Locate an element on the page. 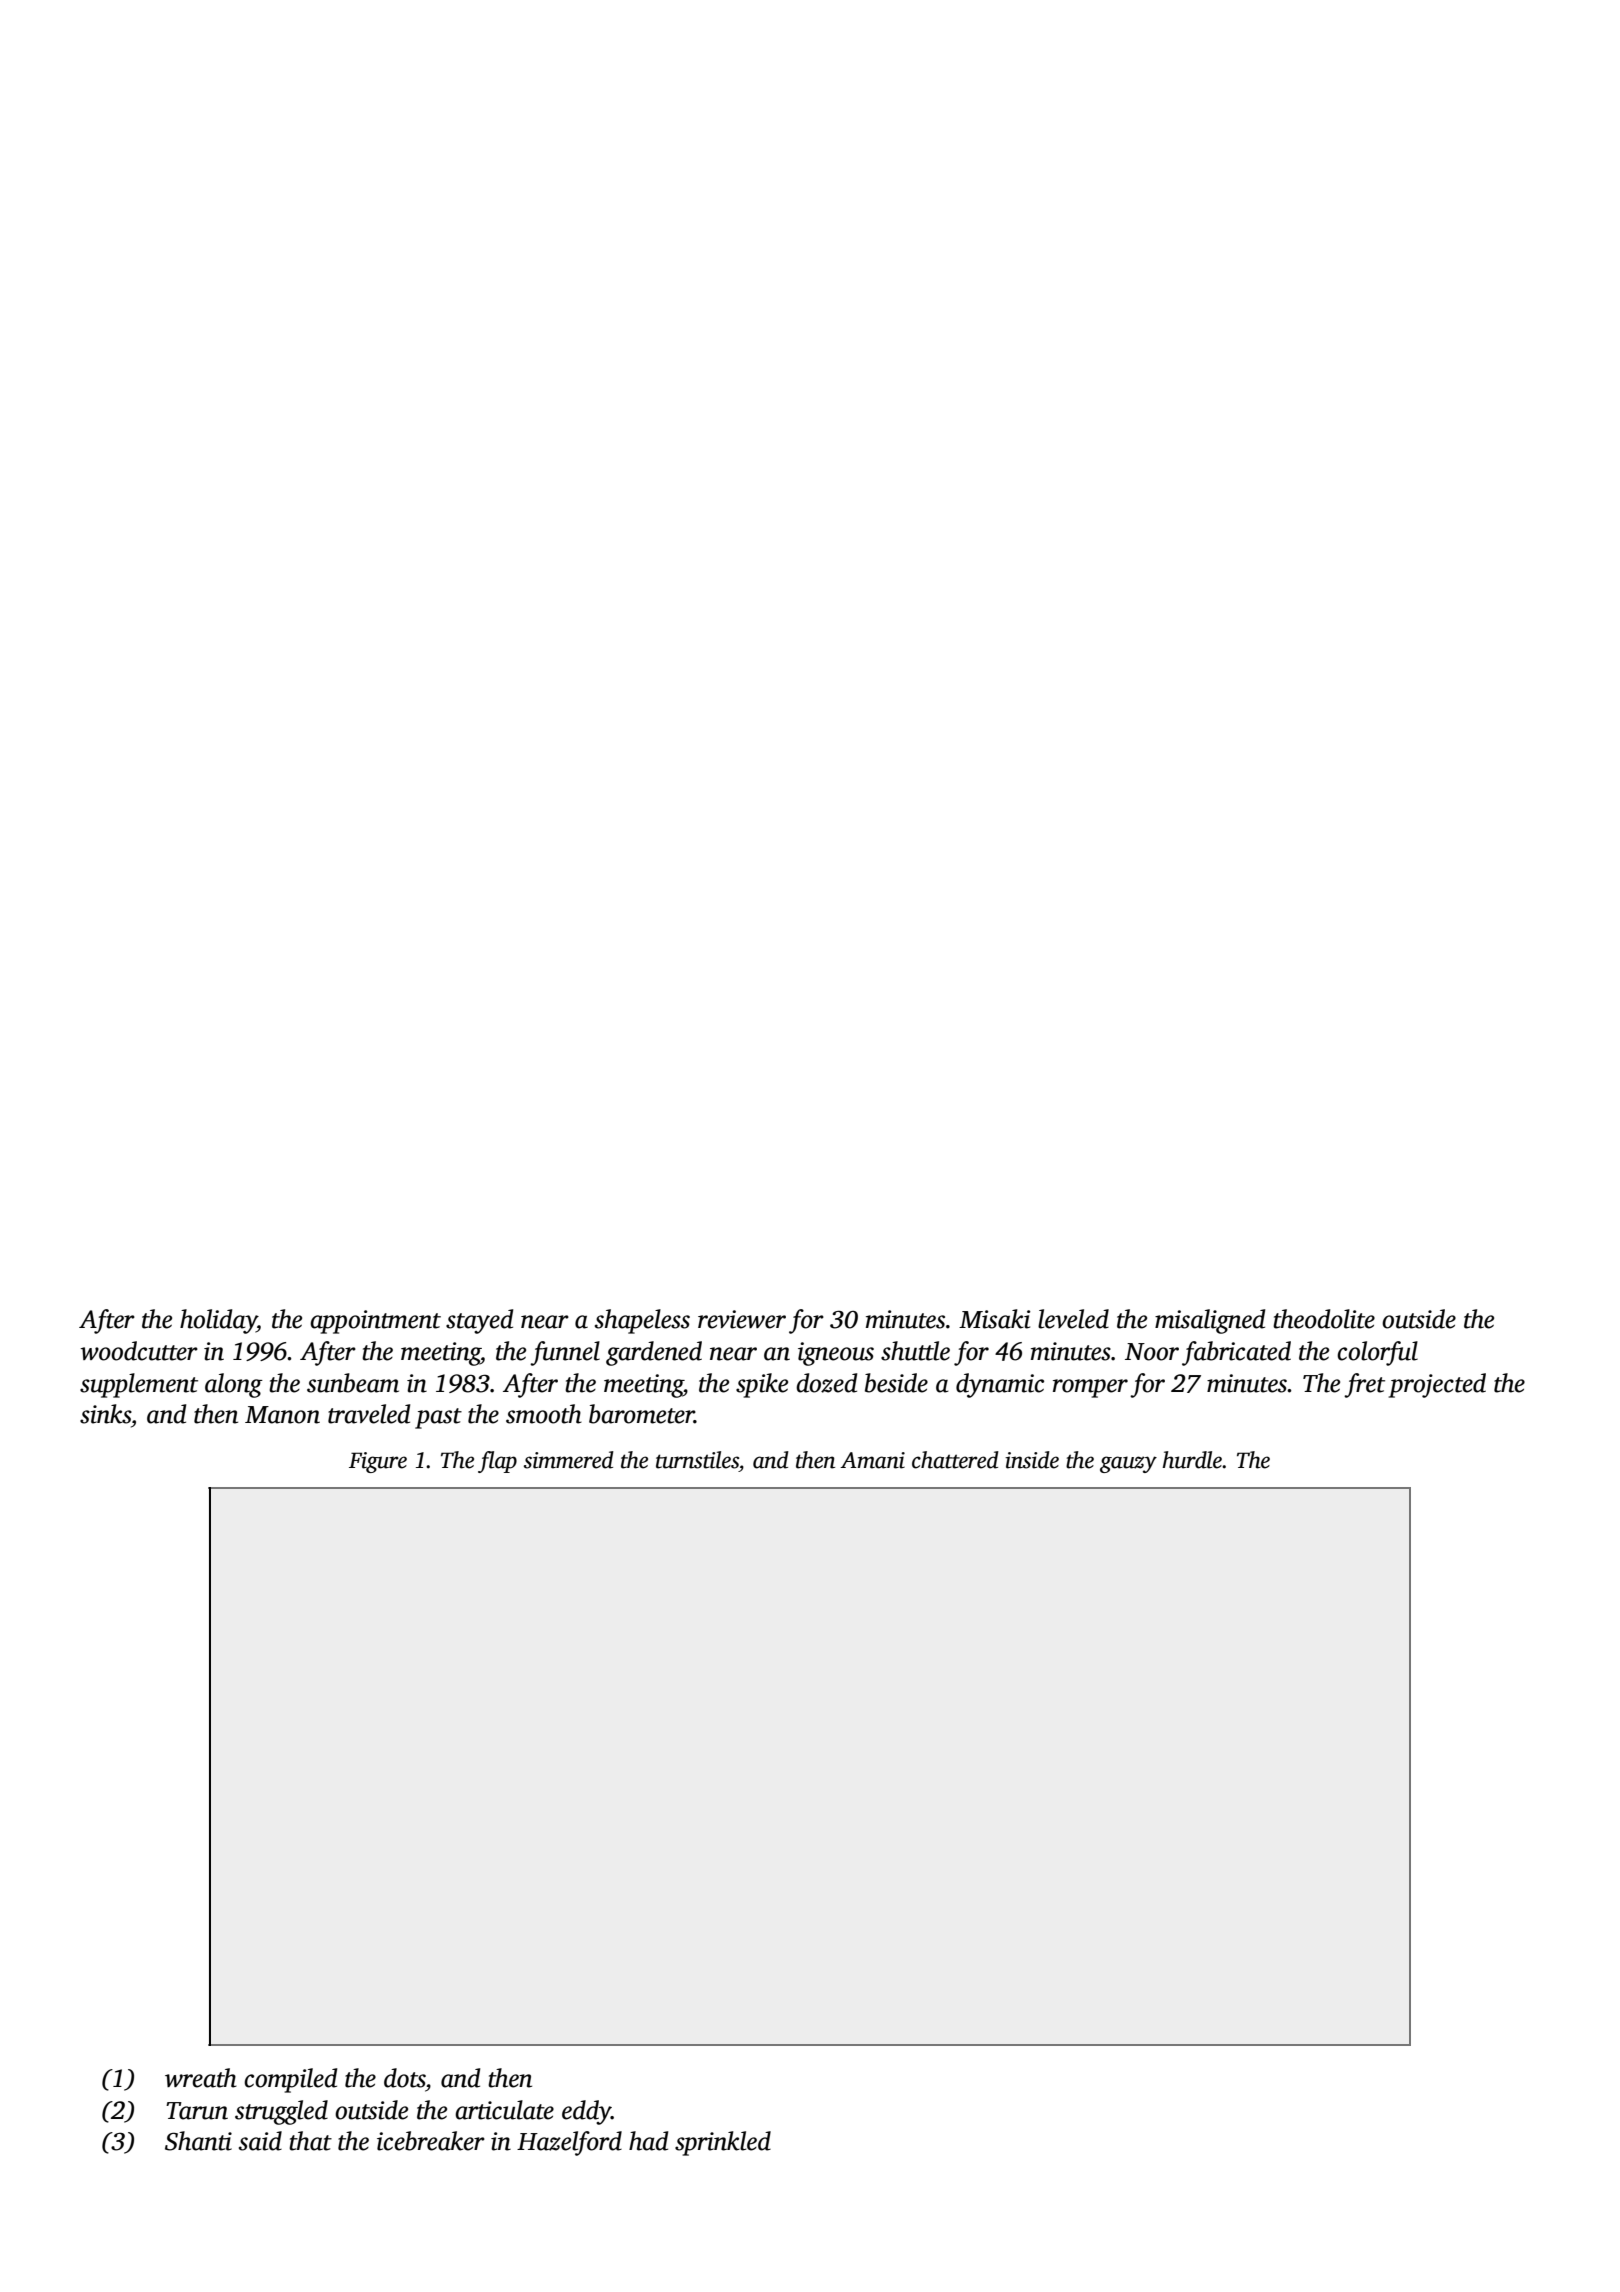  eddy is located at coordinates (586, 2112).
